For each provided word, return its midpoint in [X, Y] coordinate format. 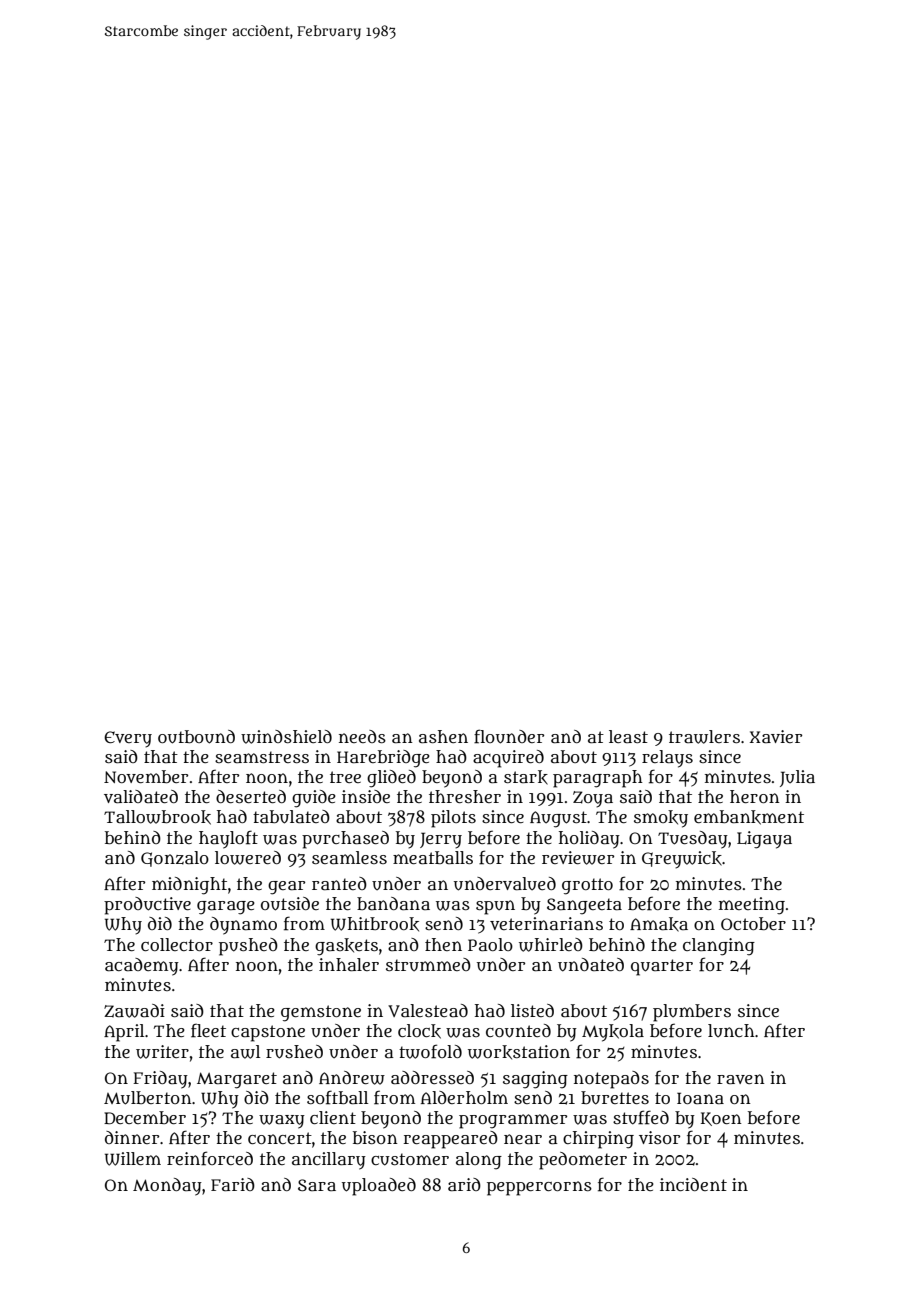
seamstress [262, 757]
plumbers [692, 1013]
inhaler [349, 964]
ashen [443, 736]
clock [419, 1031]
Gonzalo [175, 859]
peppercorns [539, 1188]
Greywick [682, 860]
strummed [428, 964]
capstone [268, 1033]
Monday [167, 1187]
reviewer [578, 858]
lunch [731, 1030]
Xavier [776, 737]
